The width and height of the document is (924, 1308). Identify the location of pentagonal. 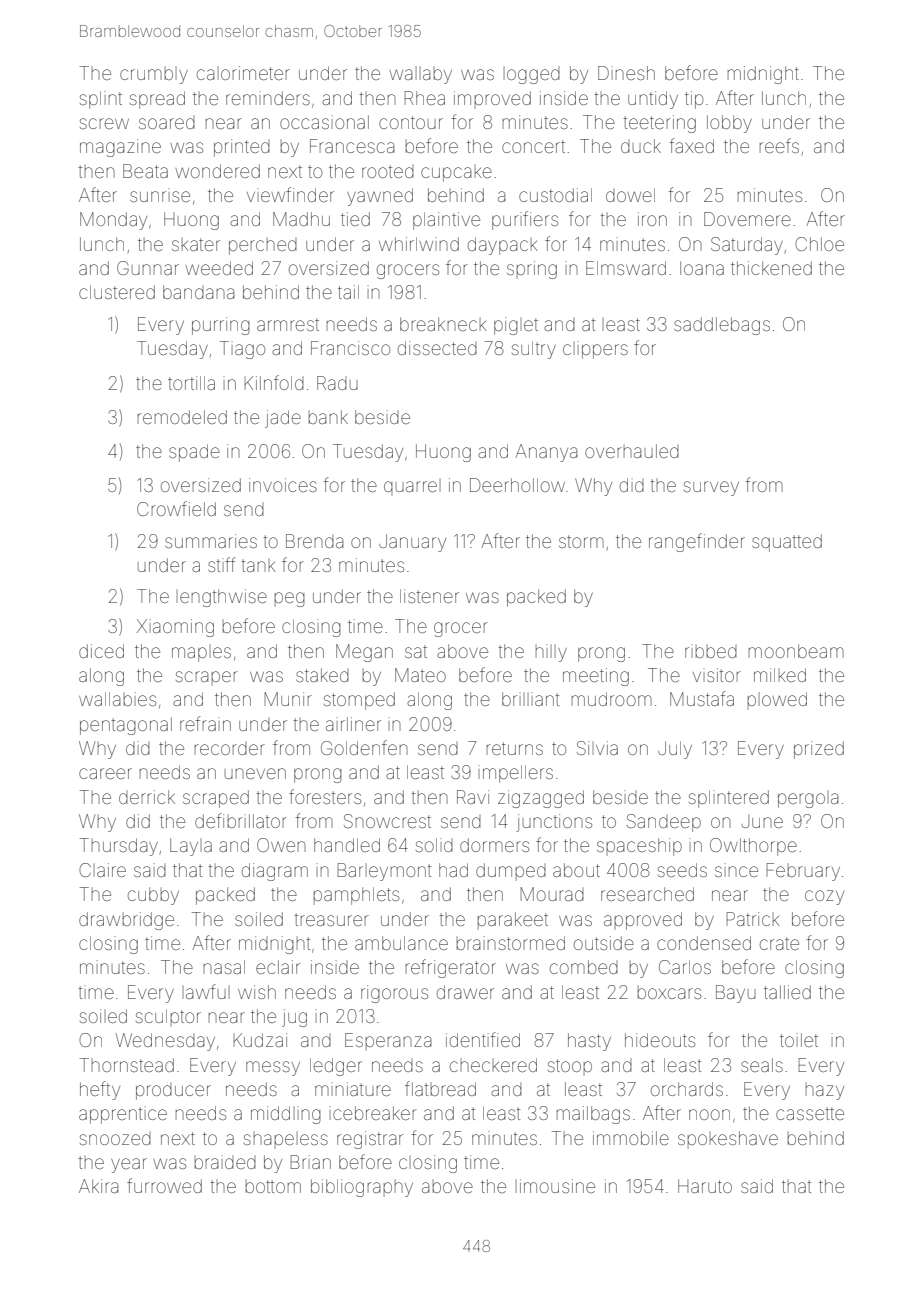
(126, 726).
